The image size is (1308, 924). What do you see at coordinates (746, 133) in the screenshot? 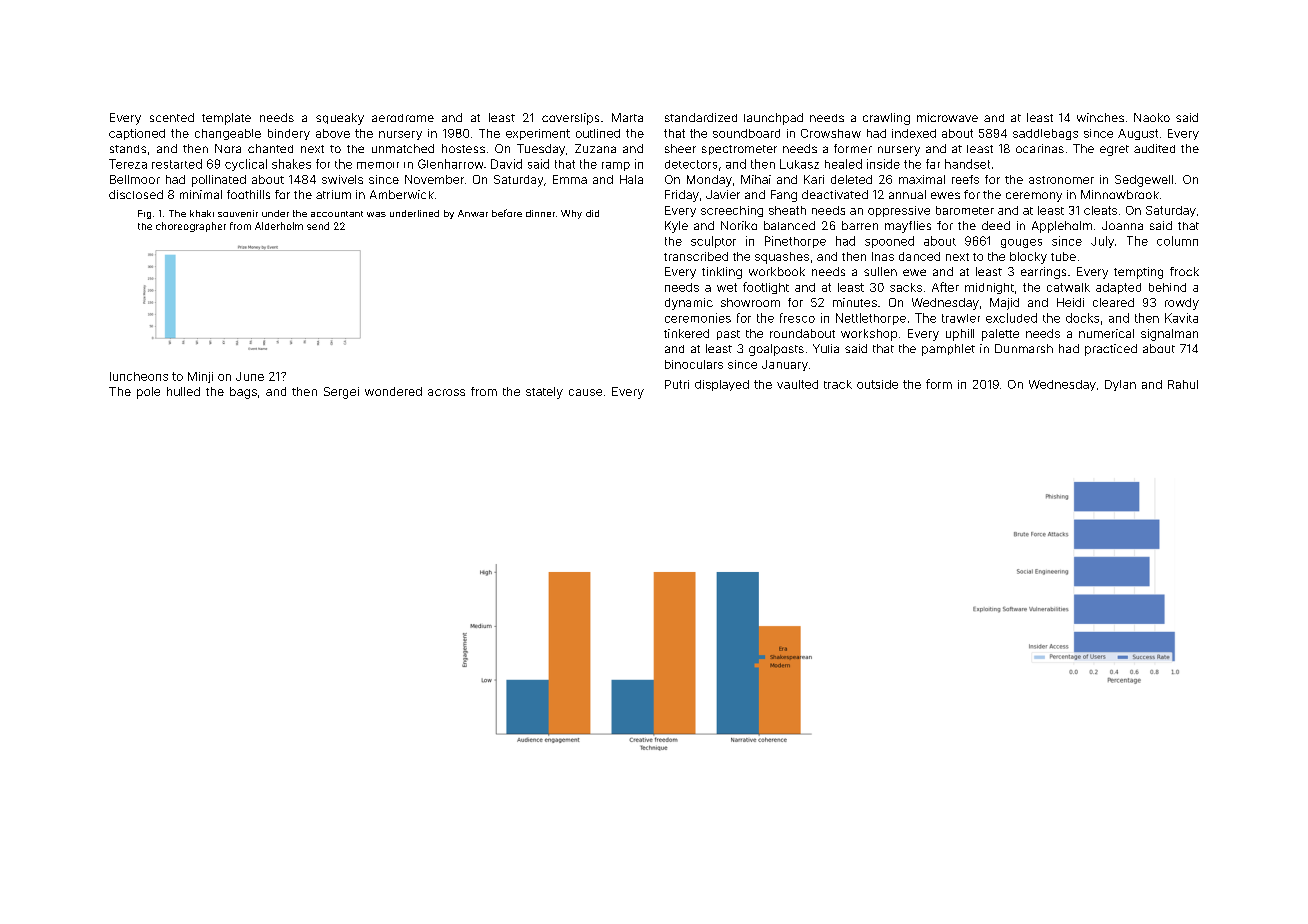
I see `soundboard` at bounding box center [746, 133].
